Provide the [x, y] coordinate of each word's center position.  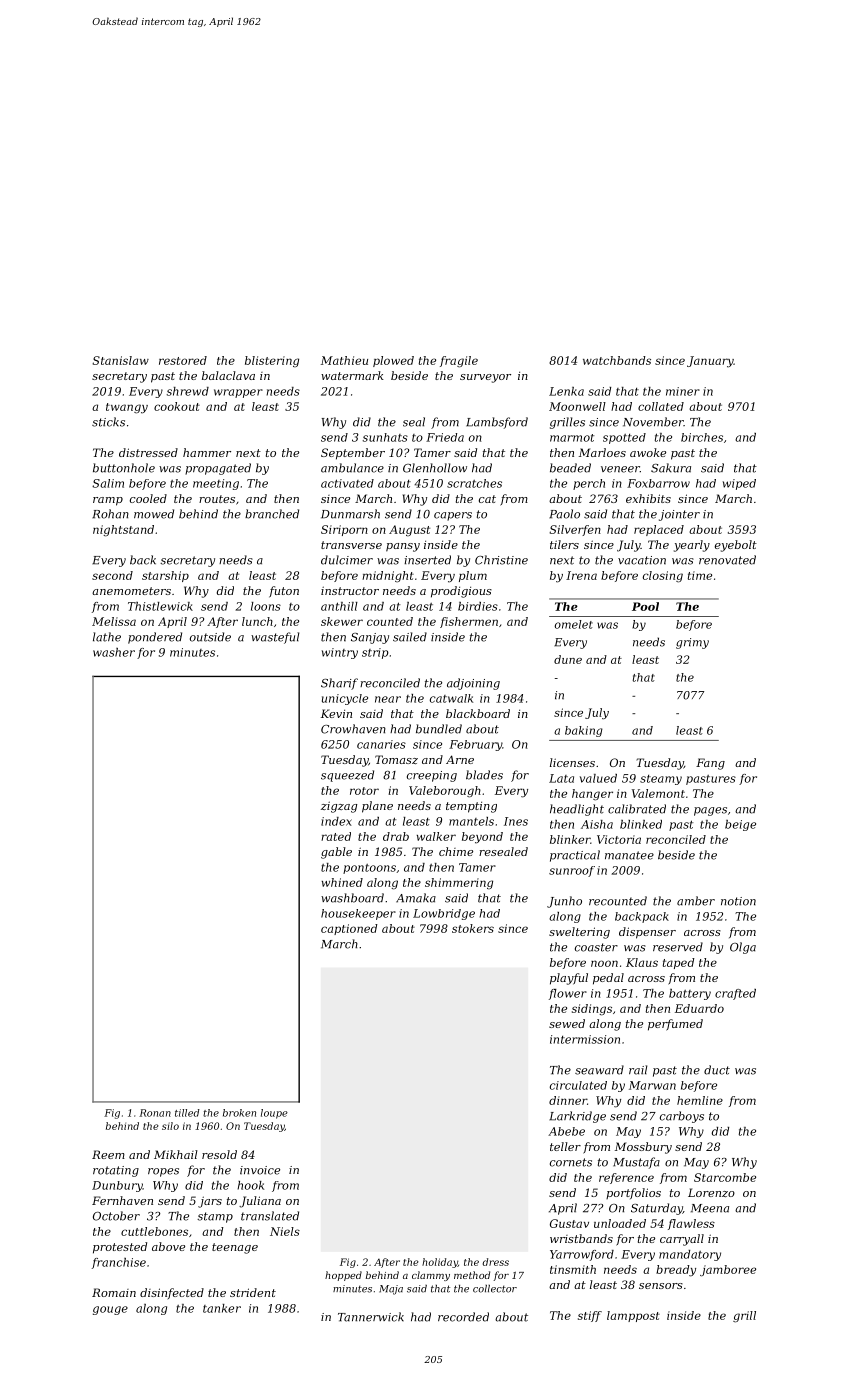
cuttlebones [154, 1231]
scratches [474, 483]
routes [217, 499]
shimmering [459, 884]
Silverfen [575, 530]
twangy [127, 408]
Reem [108, 1154]
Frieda [445, 437]
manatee [629, 855]
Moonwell [577, 406]
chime [456, 851]
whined [342, 882]
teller [565, 1146]
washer [114, 652]
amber [696, 901]
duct [717, 1070]
